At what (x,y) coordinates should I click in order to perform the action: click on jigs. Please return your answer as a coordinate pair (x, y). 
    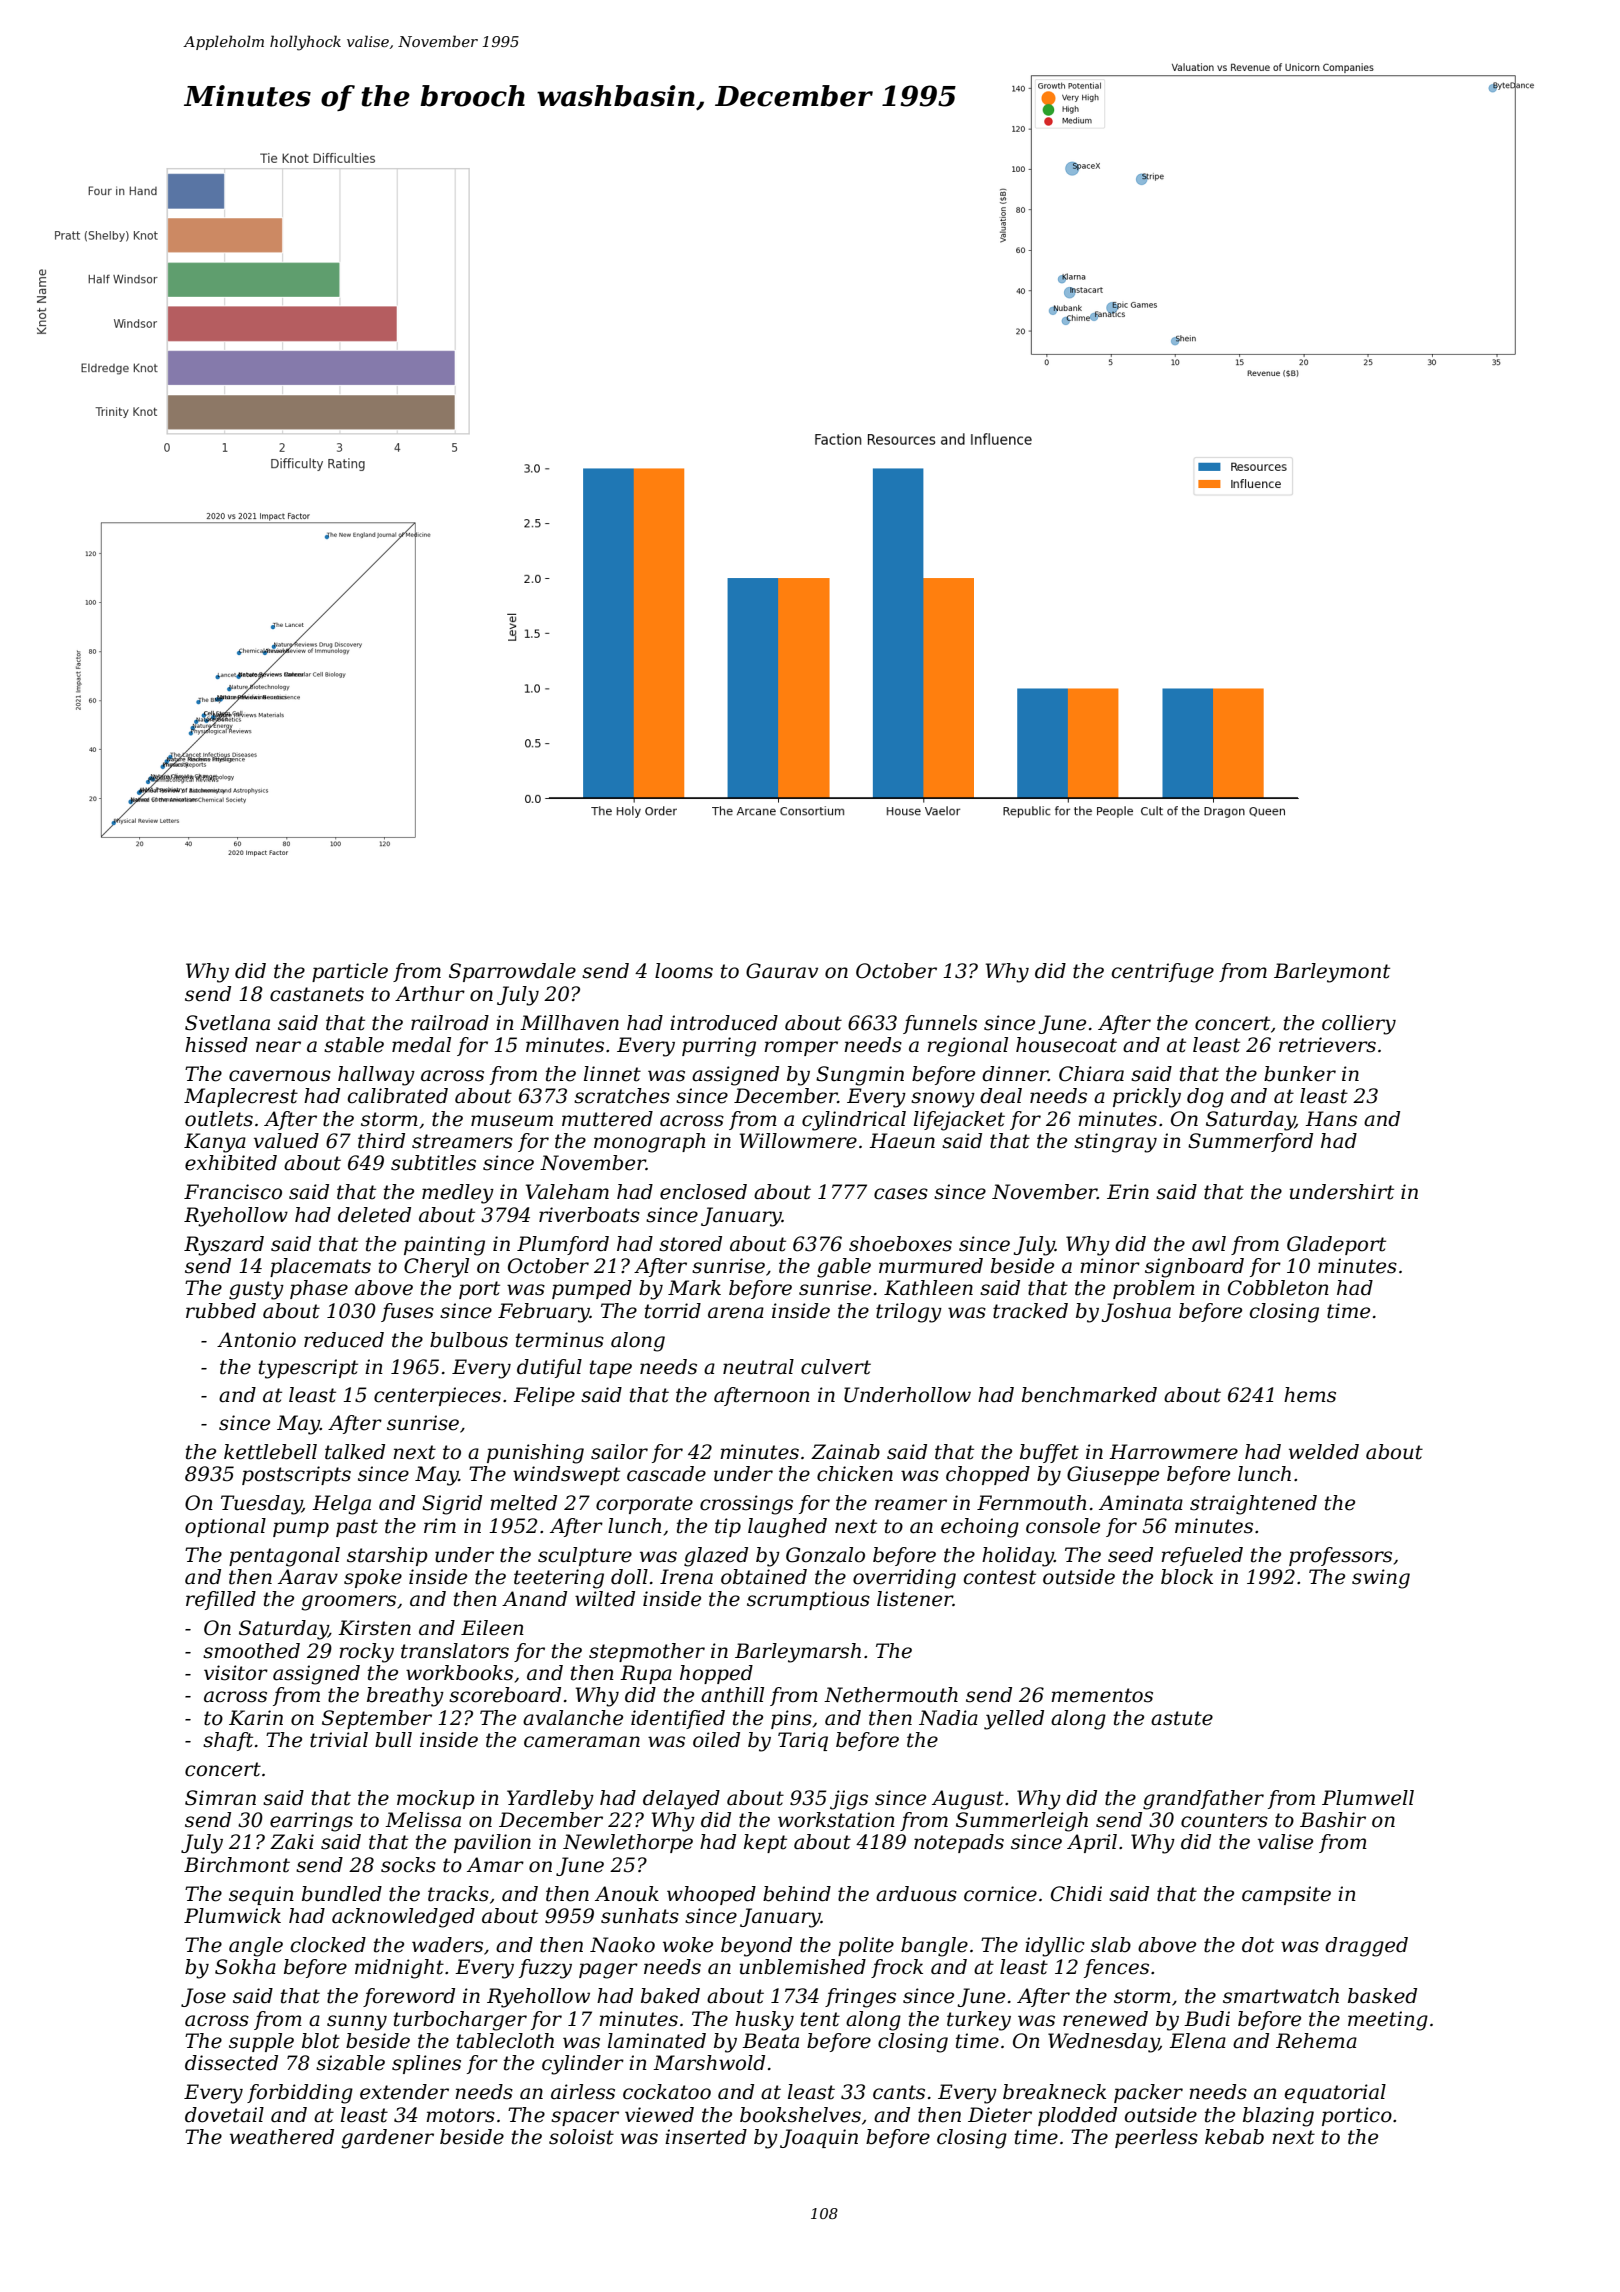
    Looking at the image, I should click on (849, 1800).
